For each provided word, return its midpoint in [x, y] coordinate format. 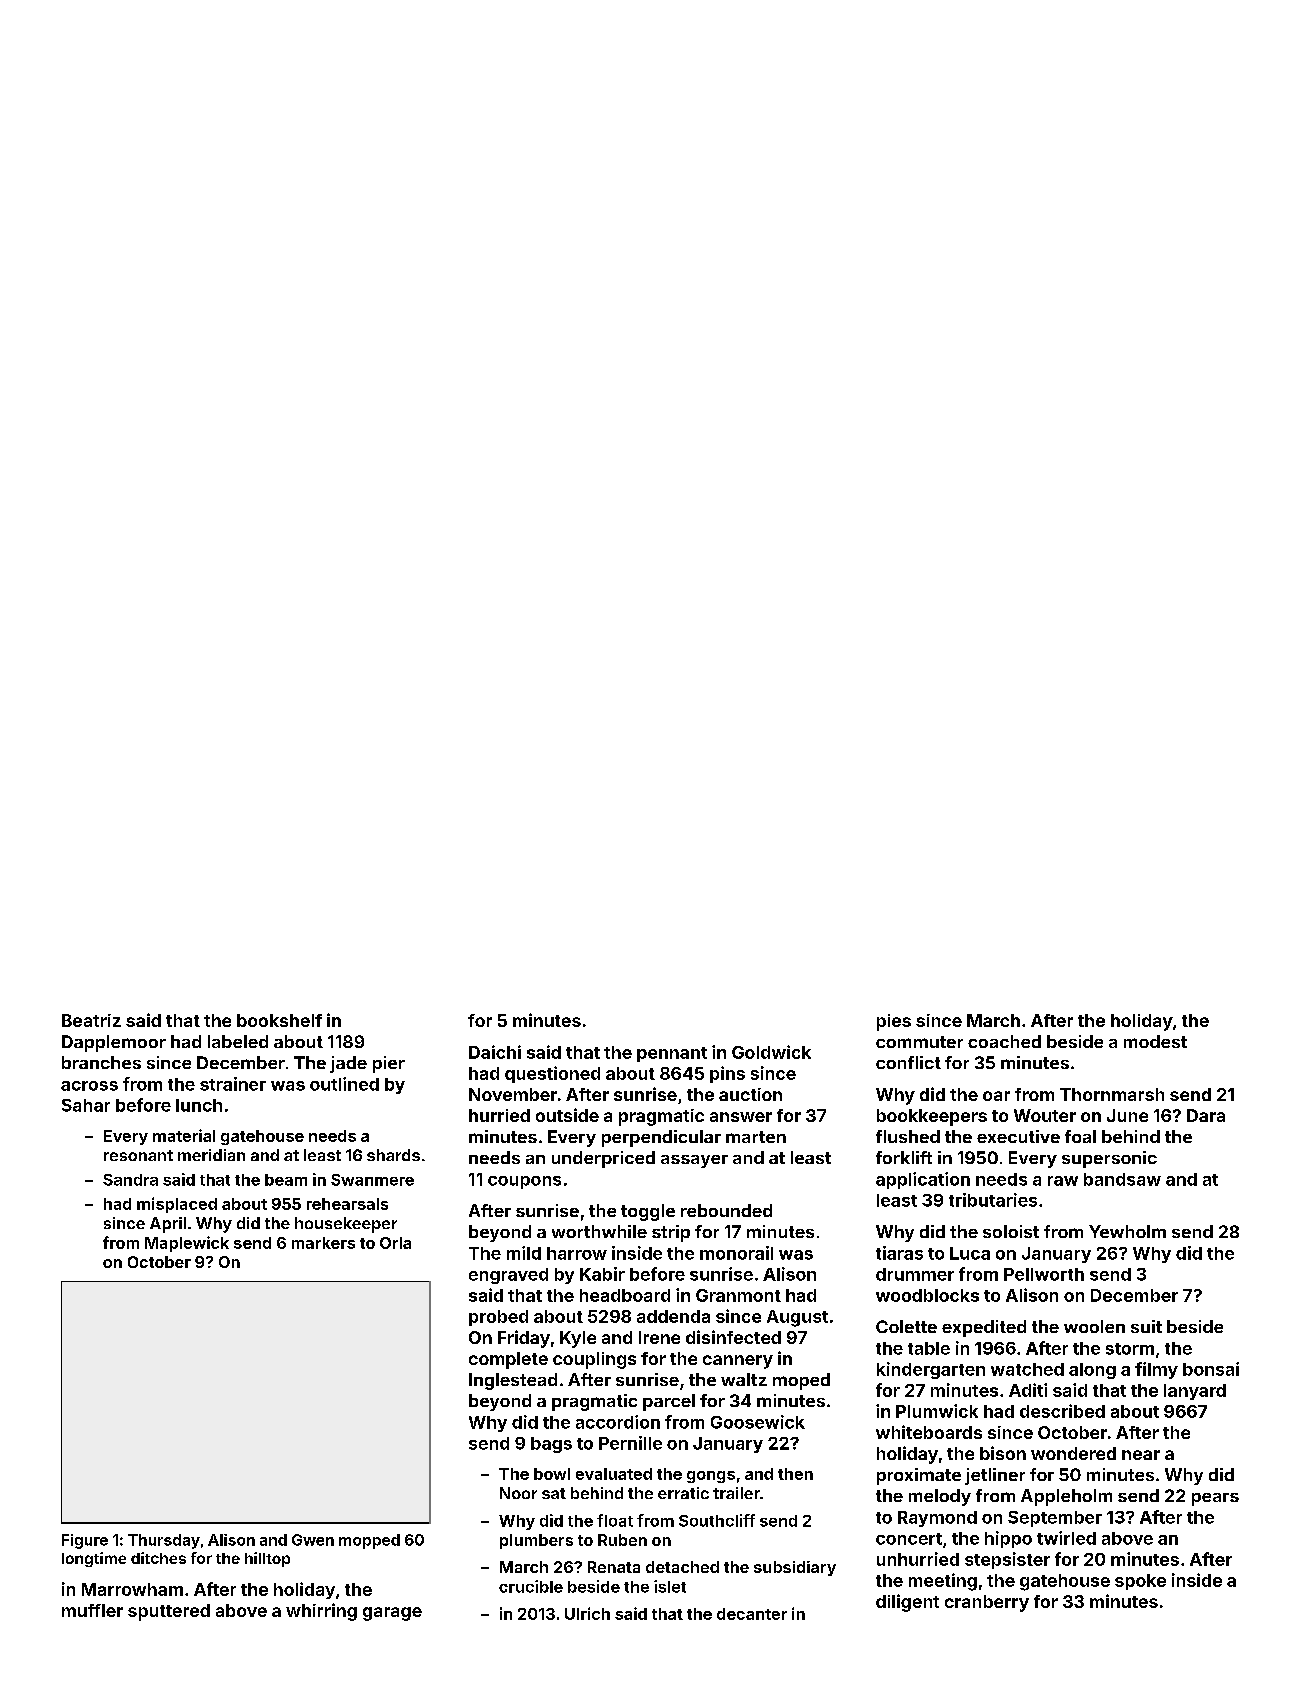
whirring [321, 1612]
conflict [908, 1062]
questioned [552, 1074]
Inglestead [513, 1381]
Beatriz [91, 1020]
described [1062, 1411]
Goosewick [758, 1422]
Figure [85, 1541]
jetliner [995, 1476]
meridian [211, 1155]
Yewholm [1127, 1231]
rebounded [726, 1210]
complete [508, 1360]
